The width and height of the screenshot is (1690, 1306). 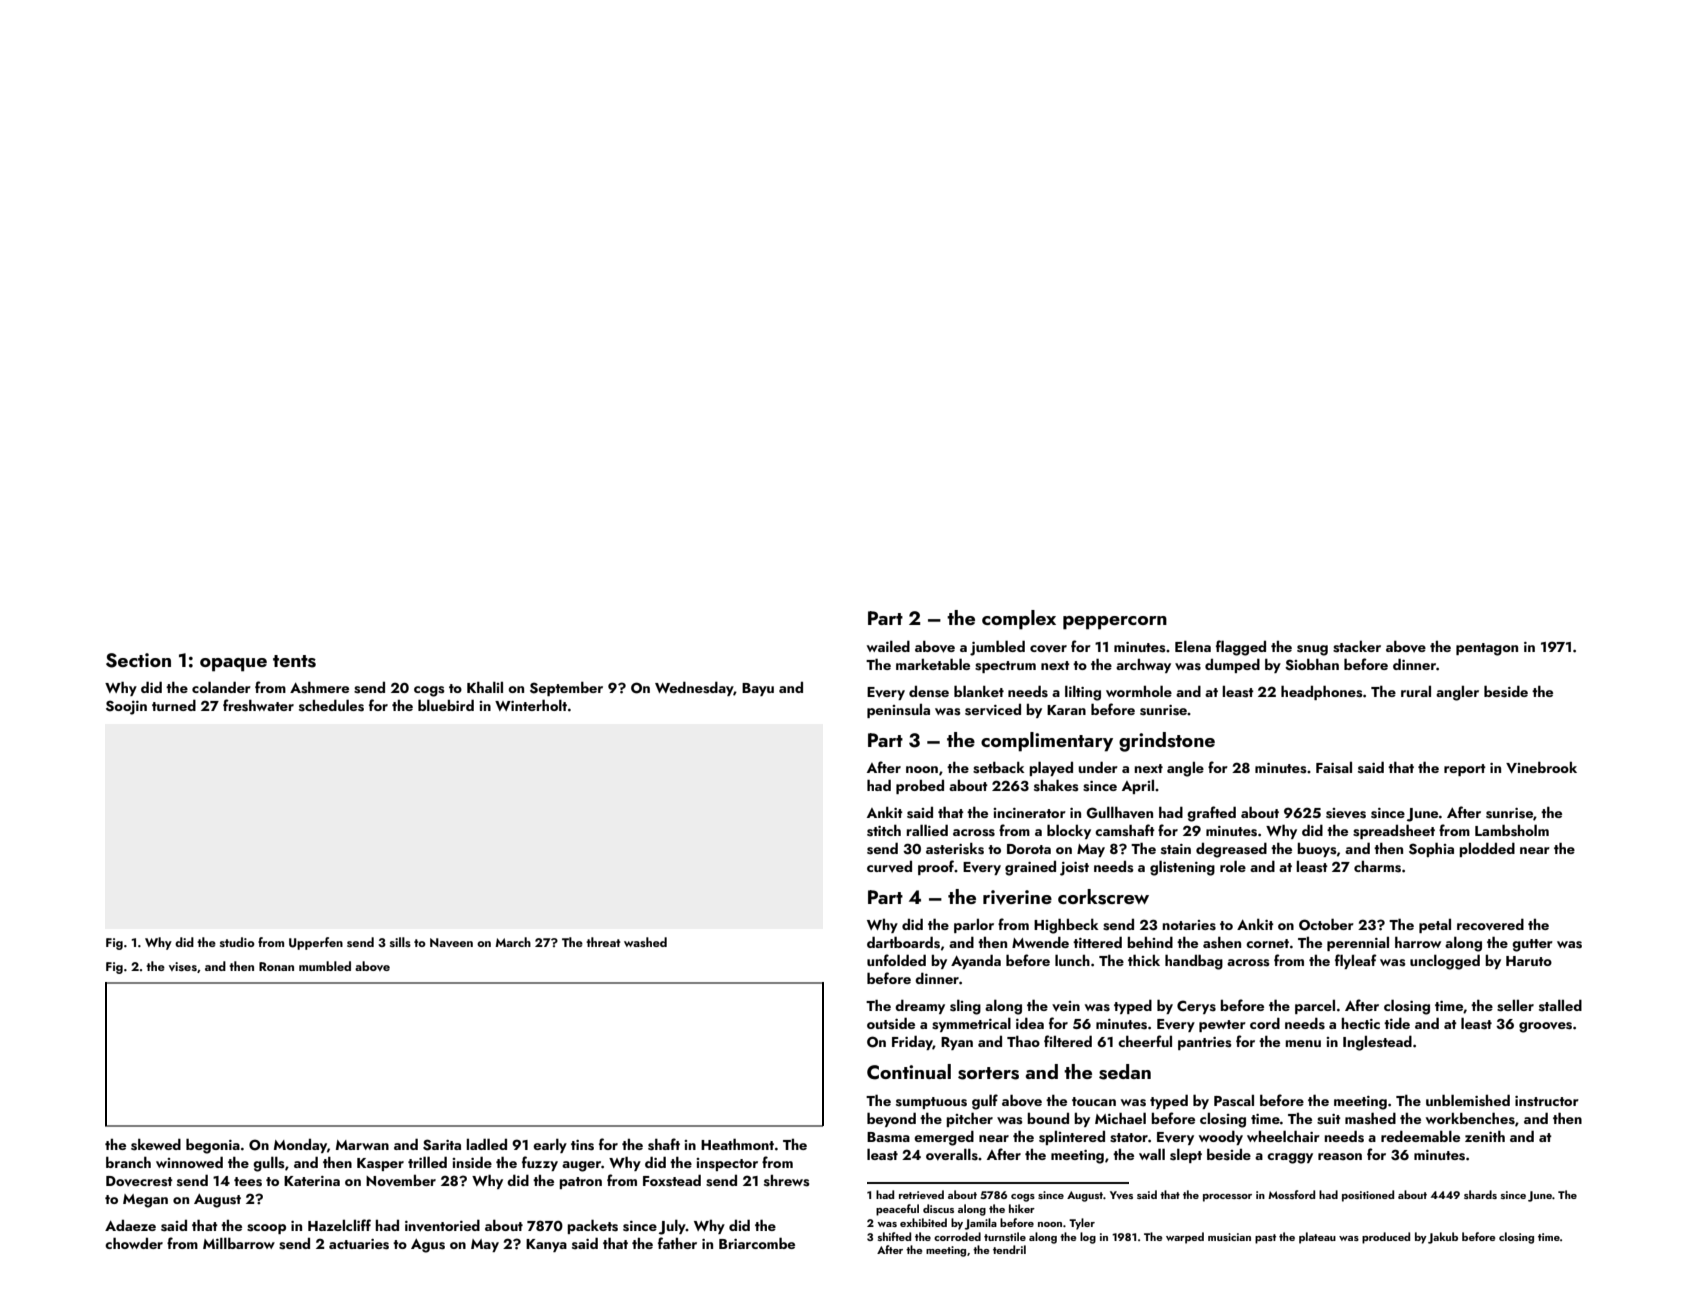 What do you see at coordinates (1334, 768) in the screenshot?
I see `Faisal` at bounding box center [1334, 768].
